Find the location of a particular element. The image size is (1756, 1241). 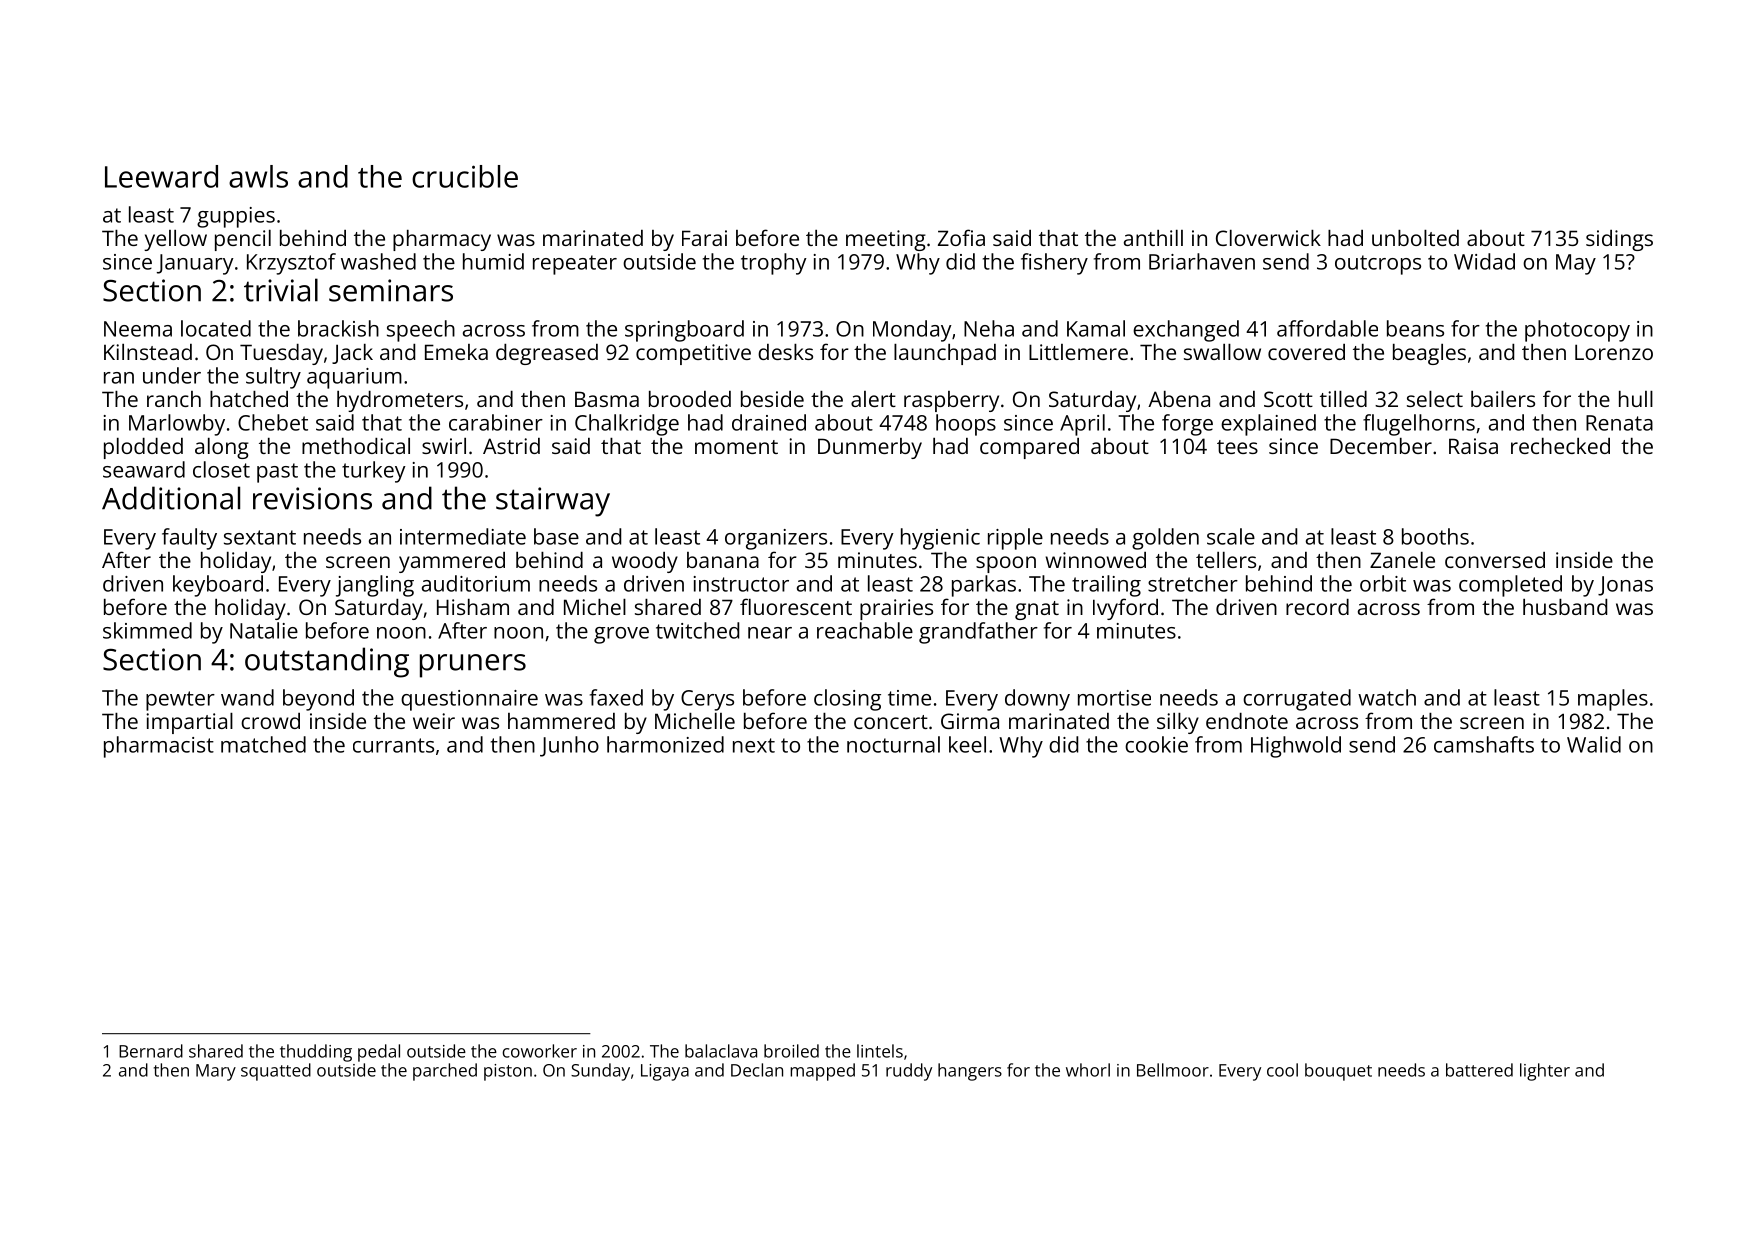

Walid is located at coordinates (1594, 744).
